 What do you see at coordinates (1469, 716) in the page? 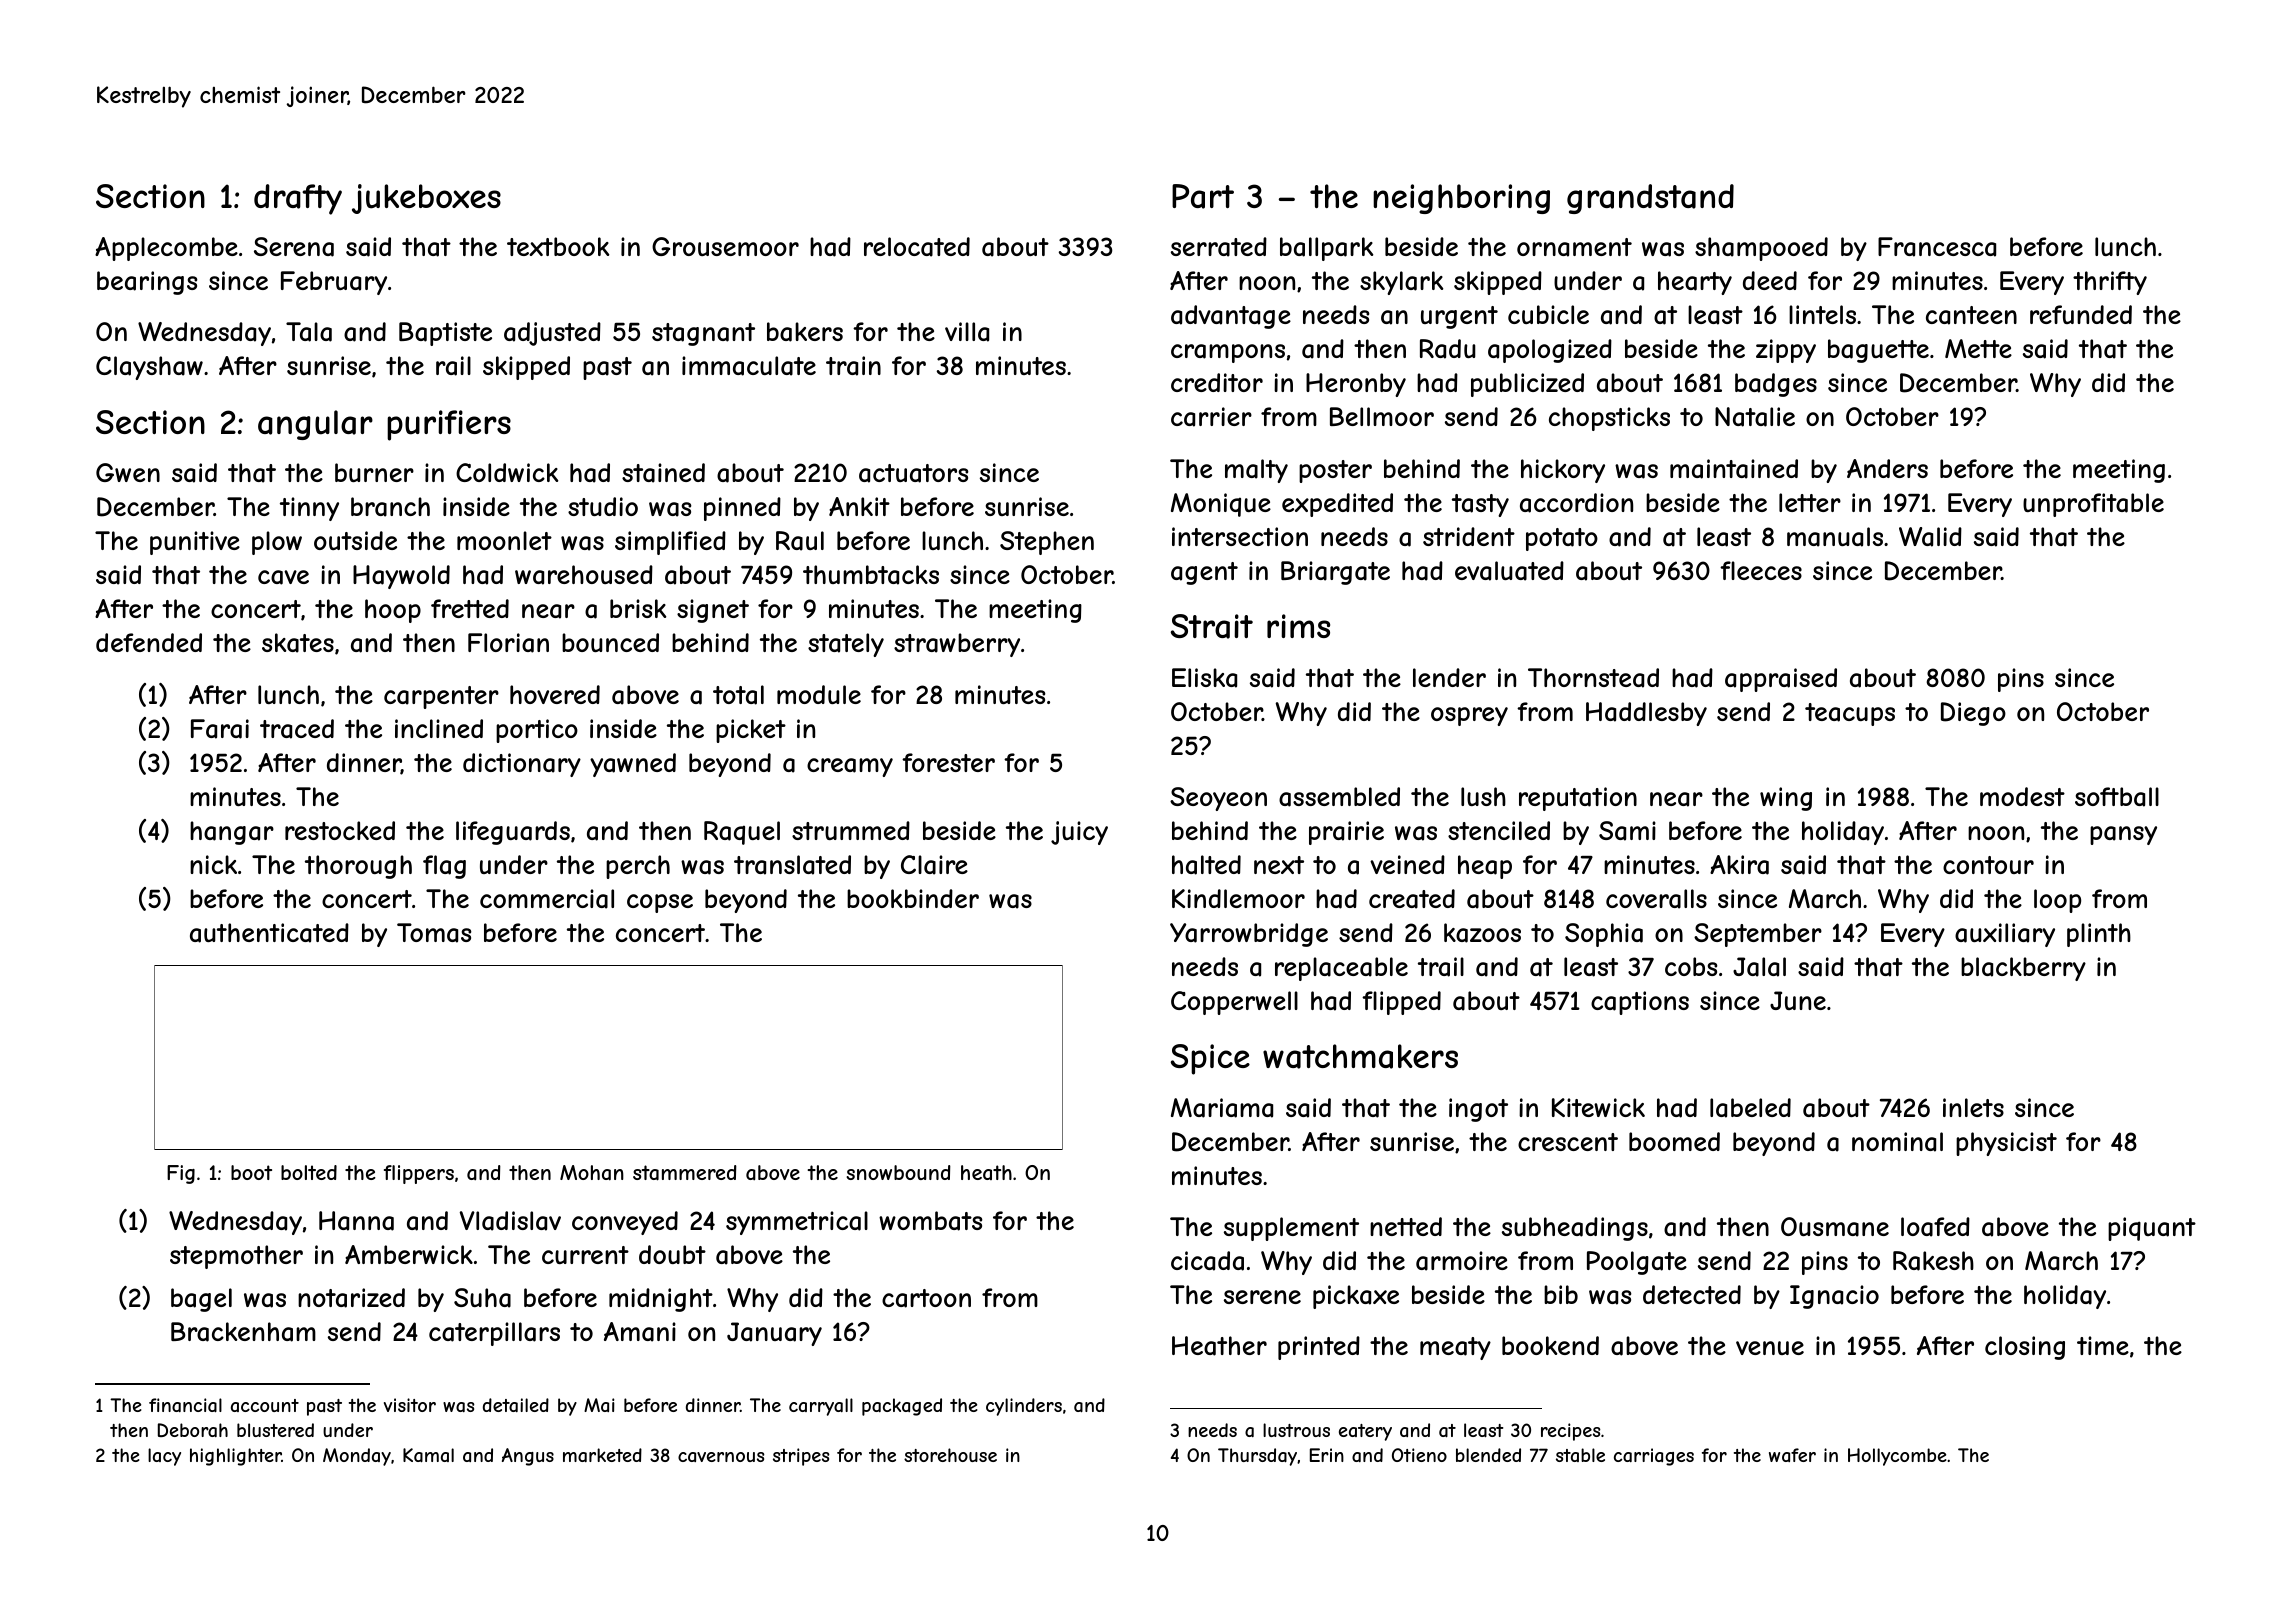
I see `osprey` at bounding box center [1469, 716].
